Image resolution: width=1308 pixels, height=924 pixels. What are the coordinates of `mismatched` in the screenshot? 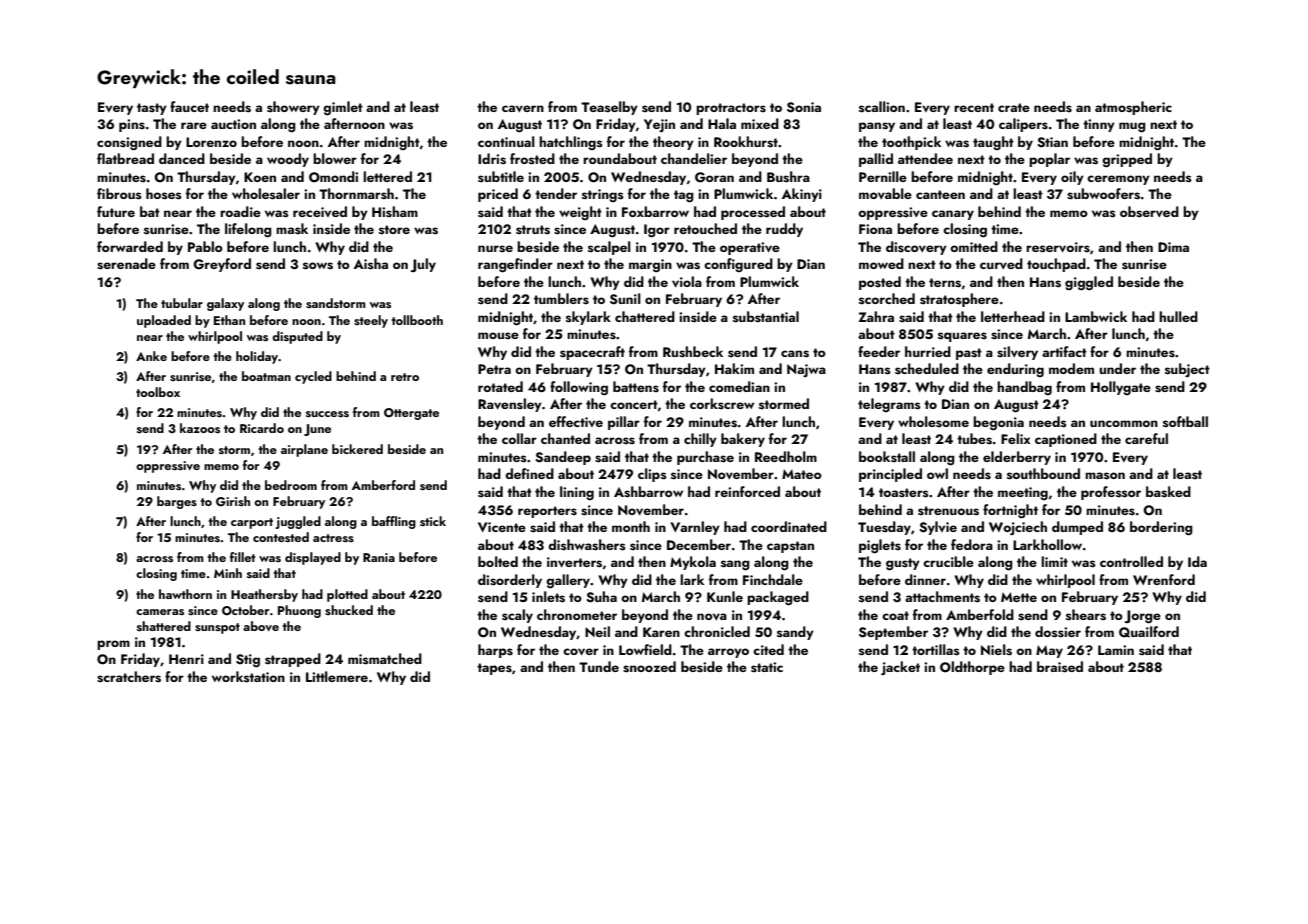 It's located at (385, 659).
